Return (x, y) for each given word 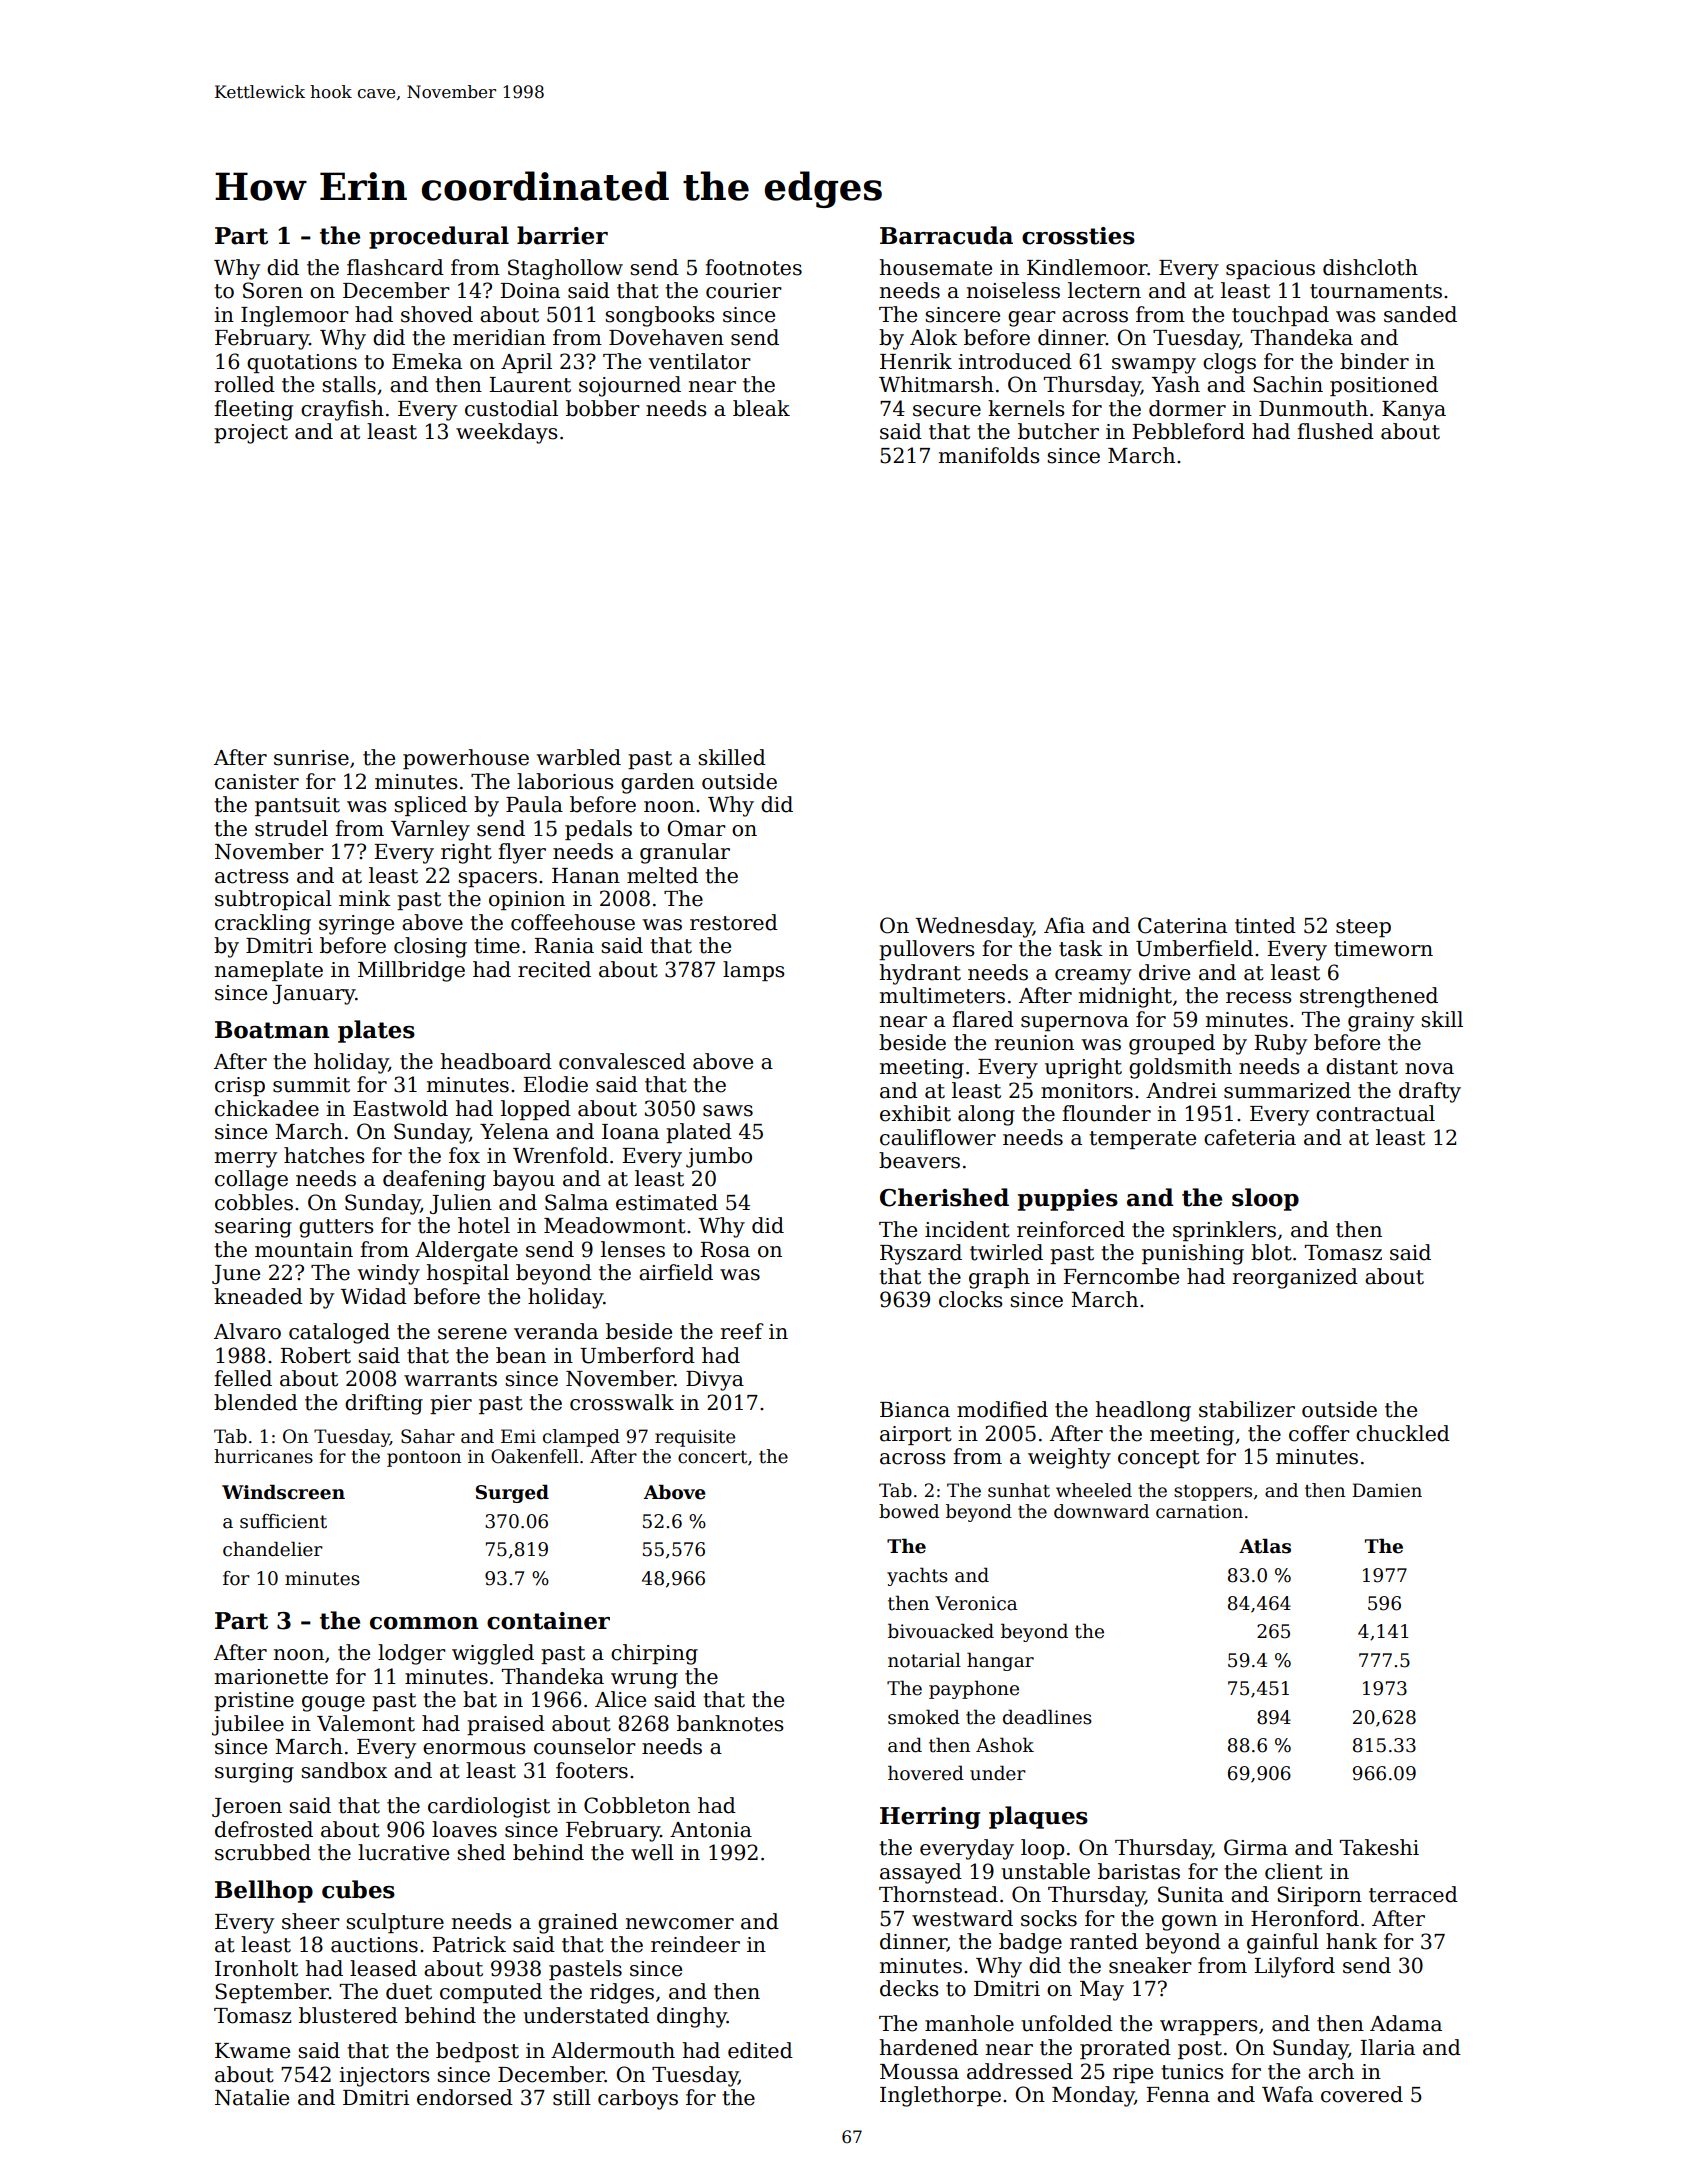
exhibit (915, 1113)
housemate (935, 267)
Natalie (252, 2097)
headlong (1143, 1411)
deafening (434, 1180)
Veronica (976, 1603)
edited (760, 2050)
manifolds (989, 455)
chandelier (273, 1549)
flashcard (395, 267)
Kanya (1414, 411)
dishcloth (1370, 267)
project (251, 434)
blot (1271, 1252)
